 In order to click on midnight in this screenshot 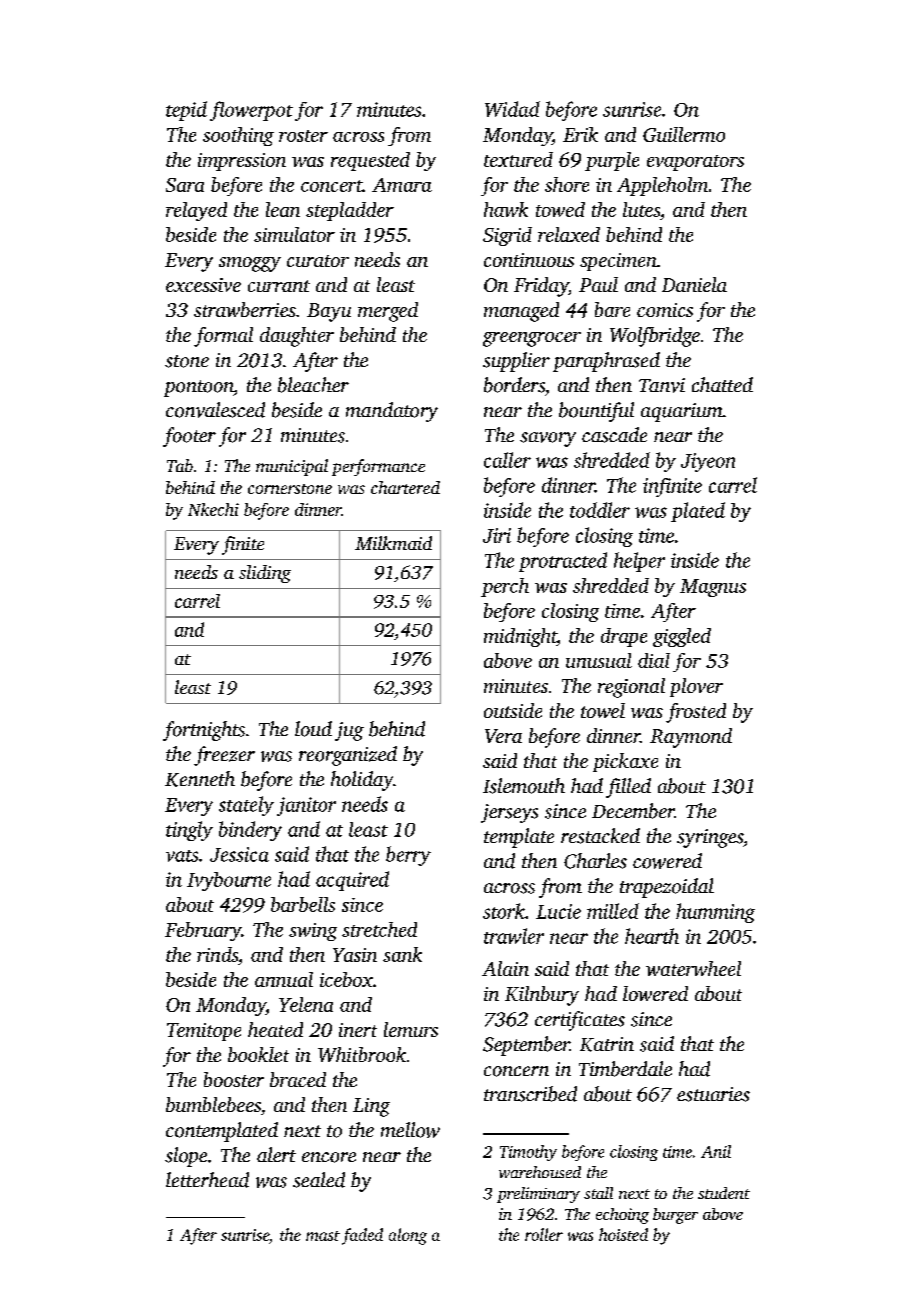, I will do `click(520, 637)`.
